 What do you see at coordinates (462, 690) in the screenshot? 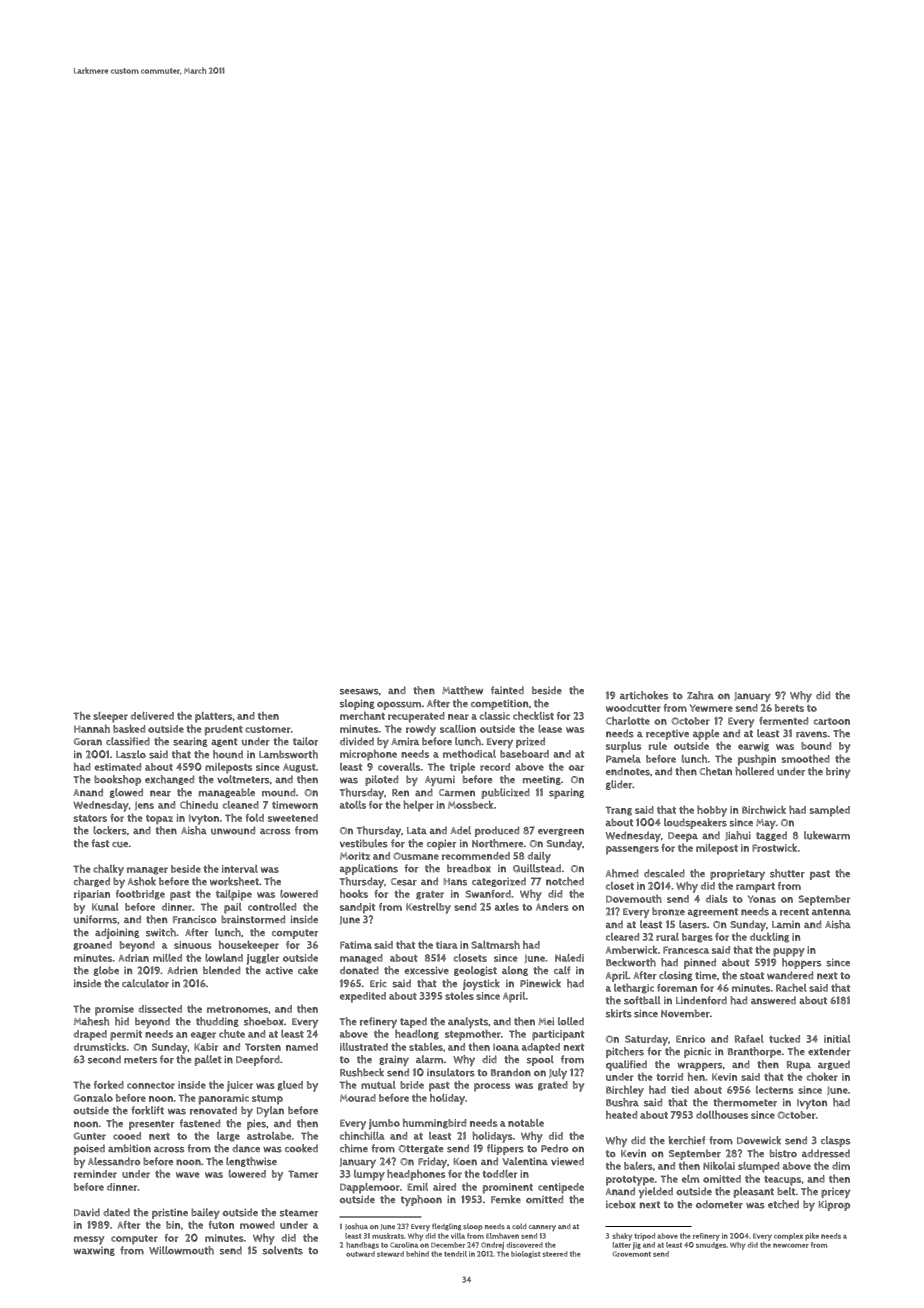
I see `Matthew` at bounding box center [462, 690].
